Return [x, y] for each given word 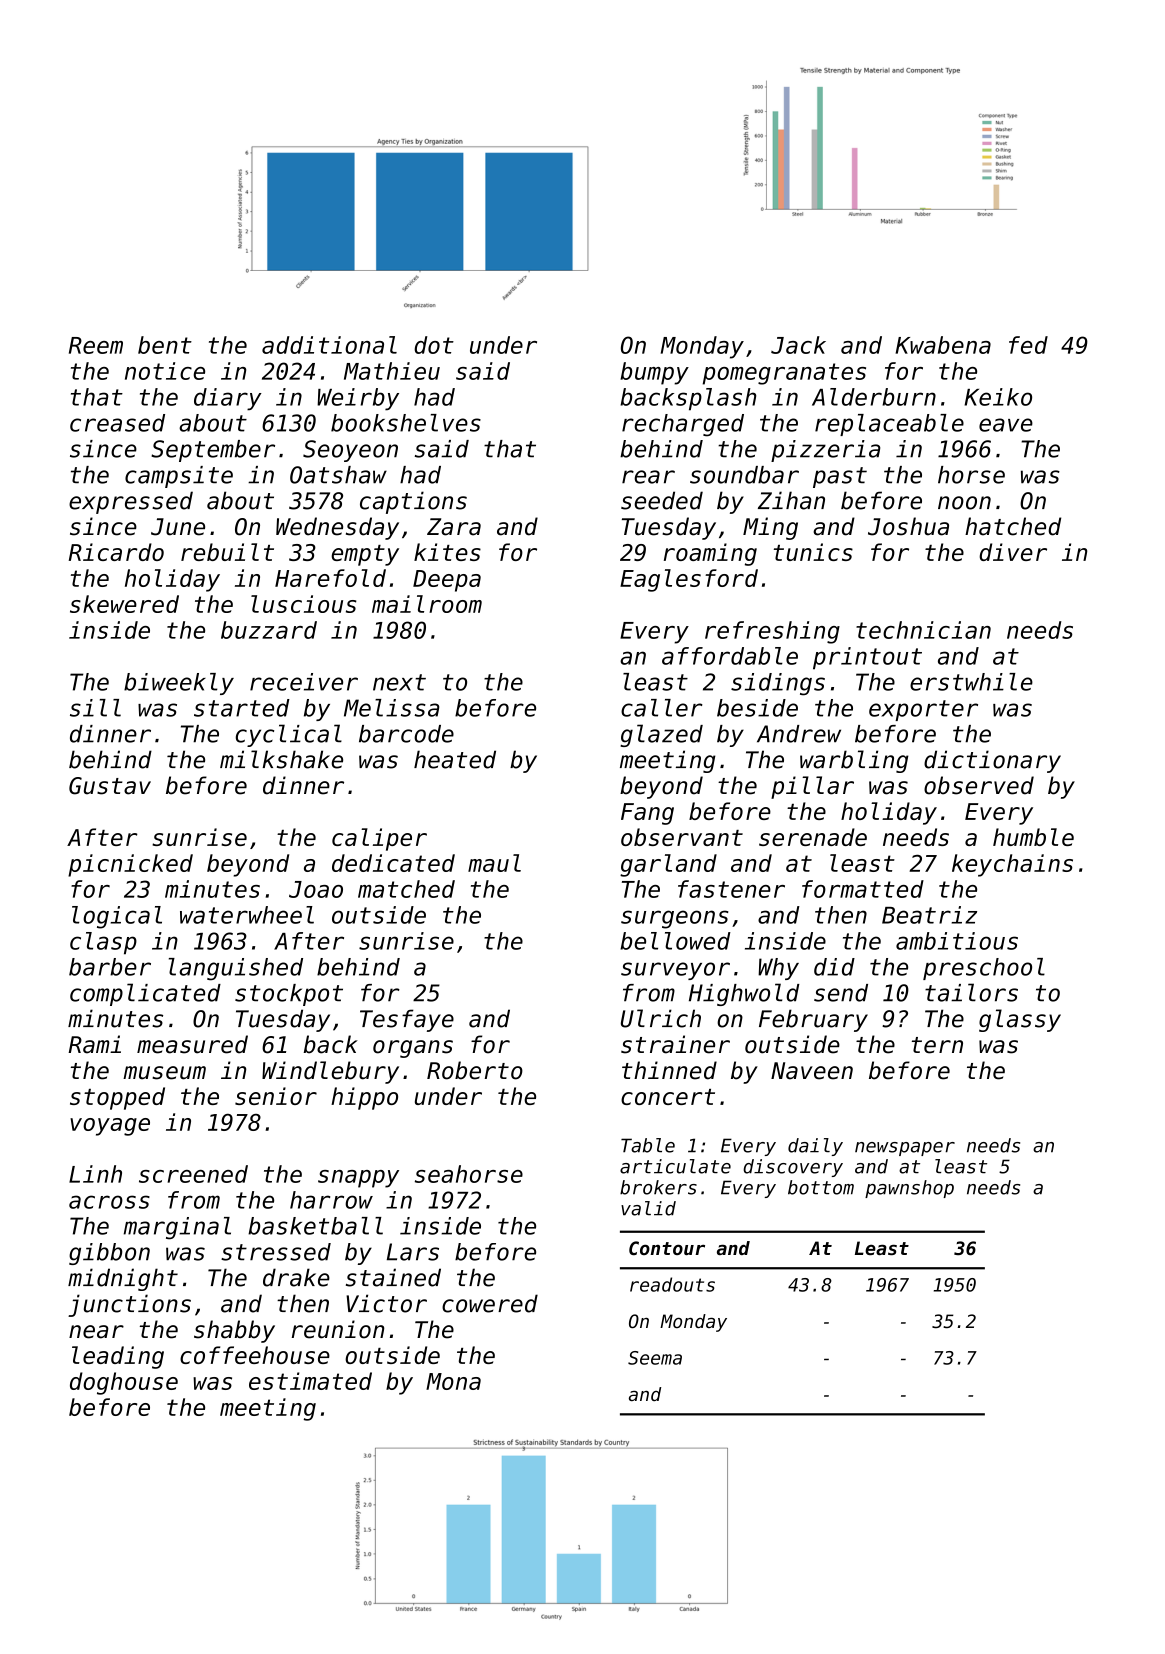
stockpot [289, 995]
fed [1028, 345]
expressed [131, 502]
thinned [669, 1070]
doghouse [124, 1383]
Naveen [812, 1071]
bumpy [654, 373]
